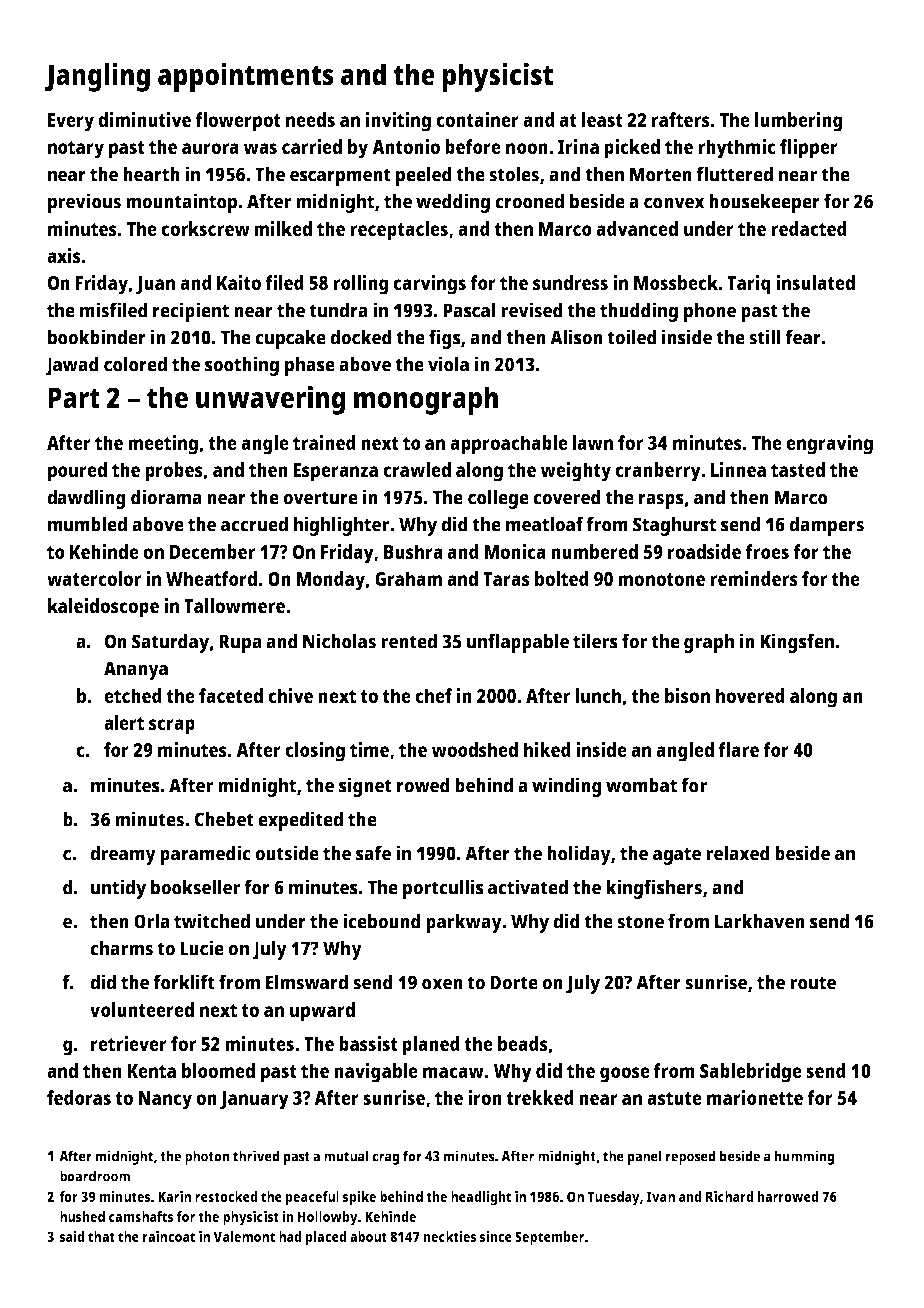 Image resolution: width=924 pixels, height=1308 pixels. Describe the element at coordinates (813, 983) in the screenshot. I see `route` at that location.
